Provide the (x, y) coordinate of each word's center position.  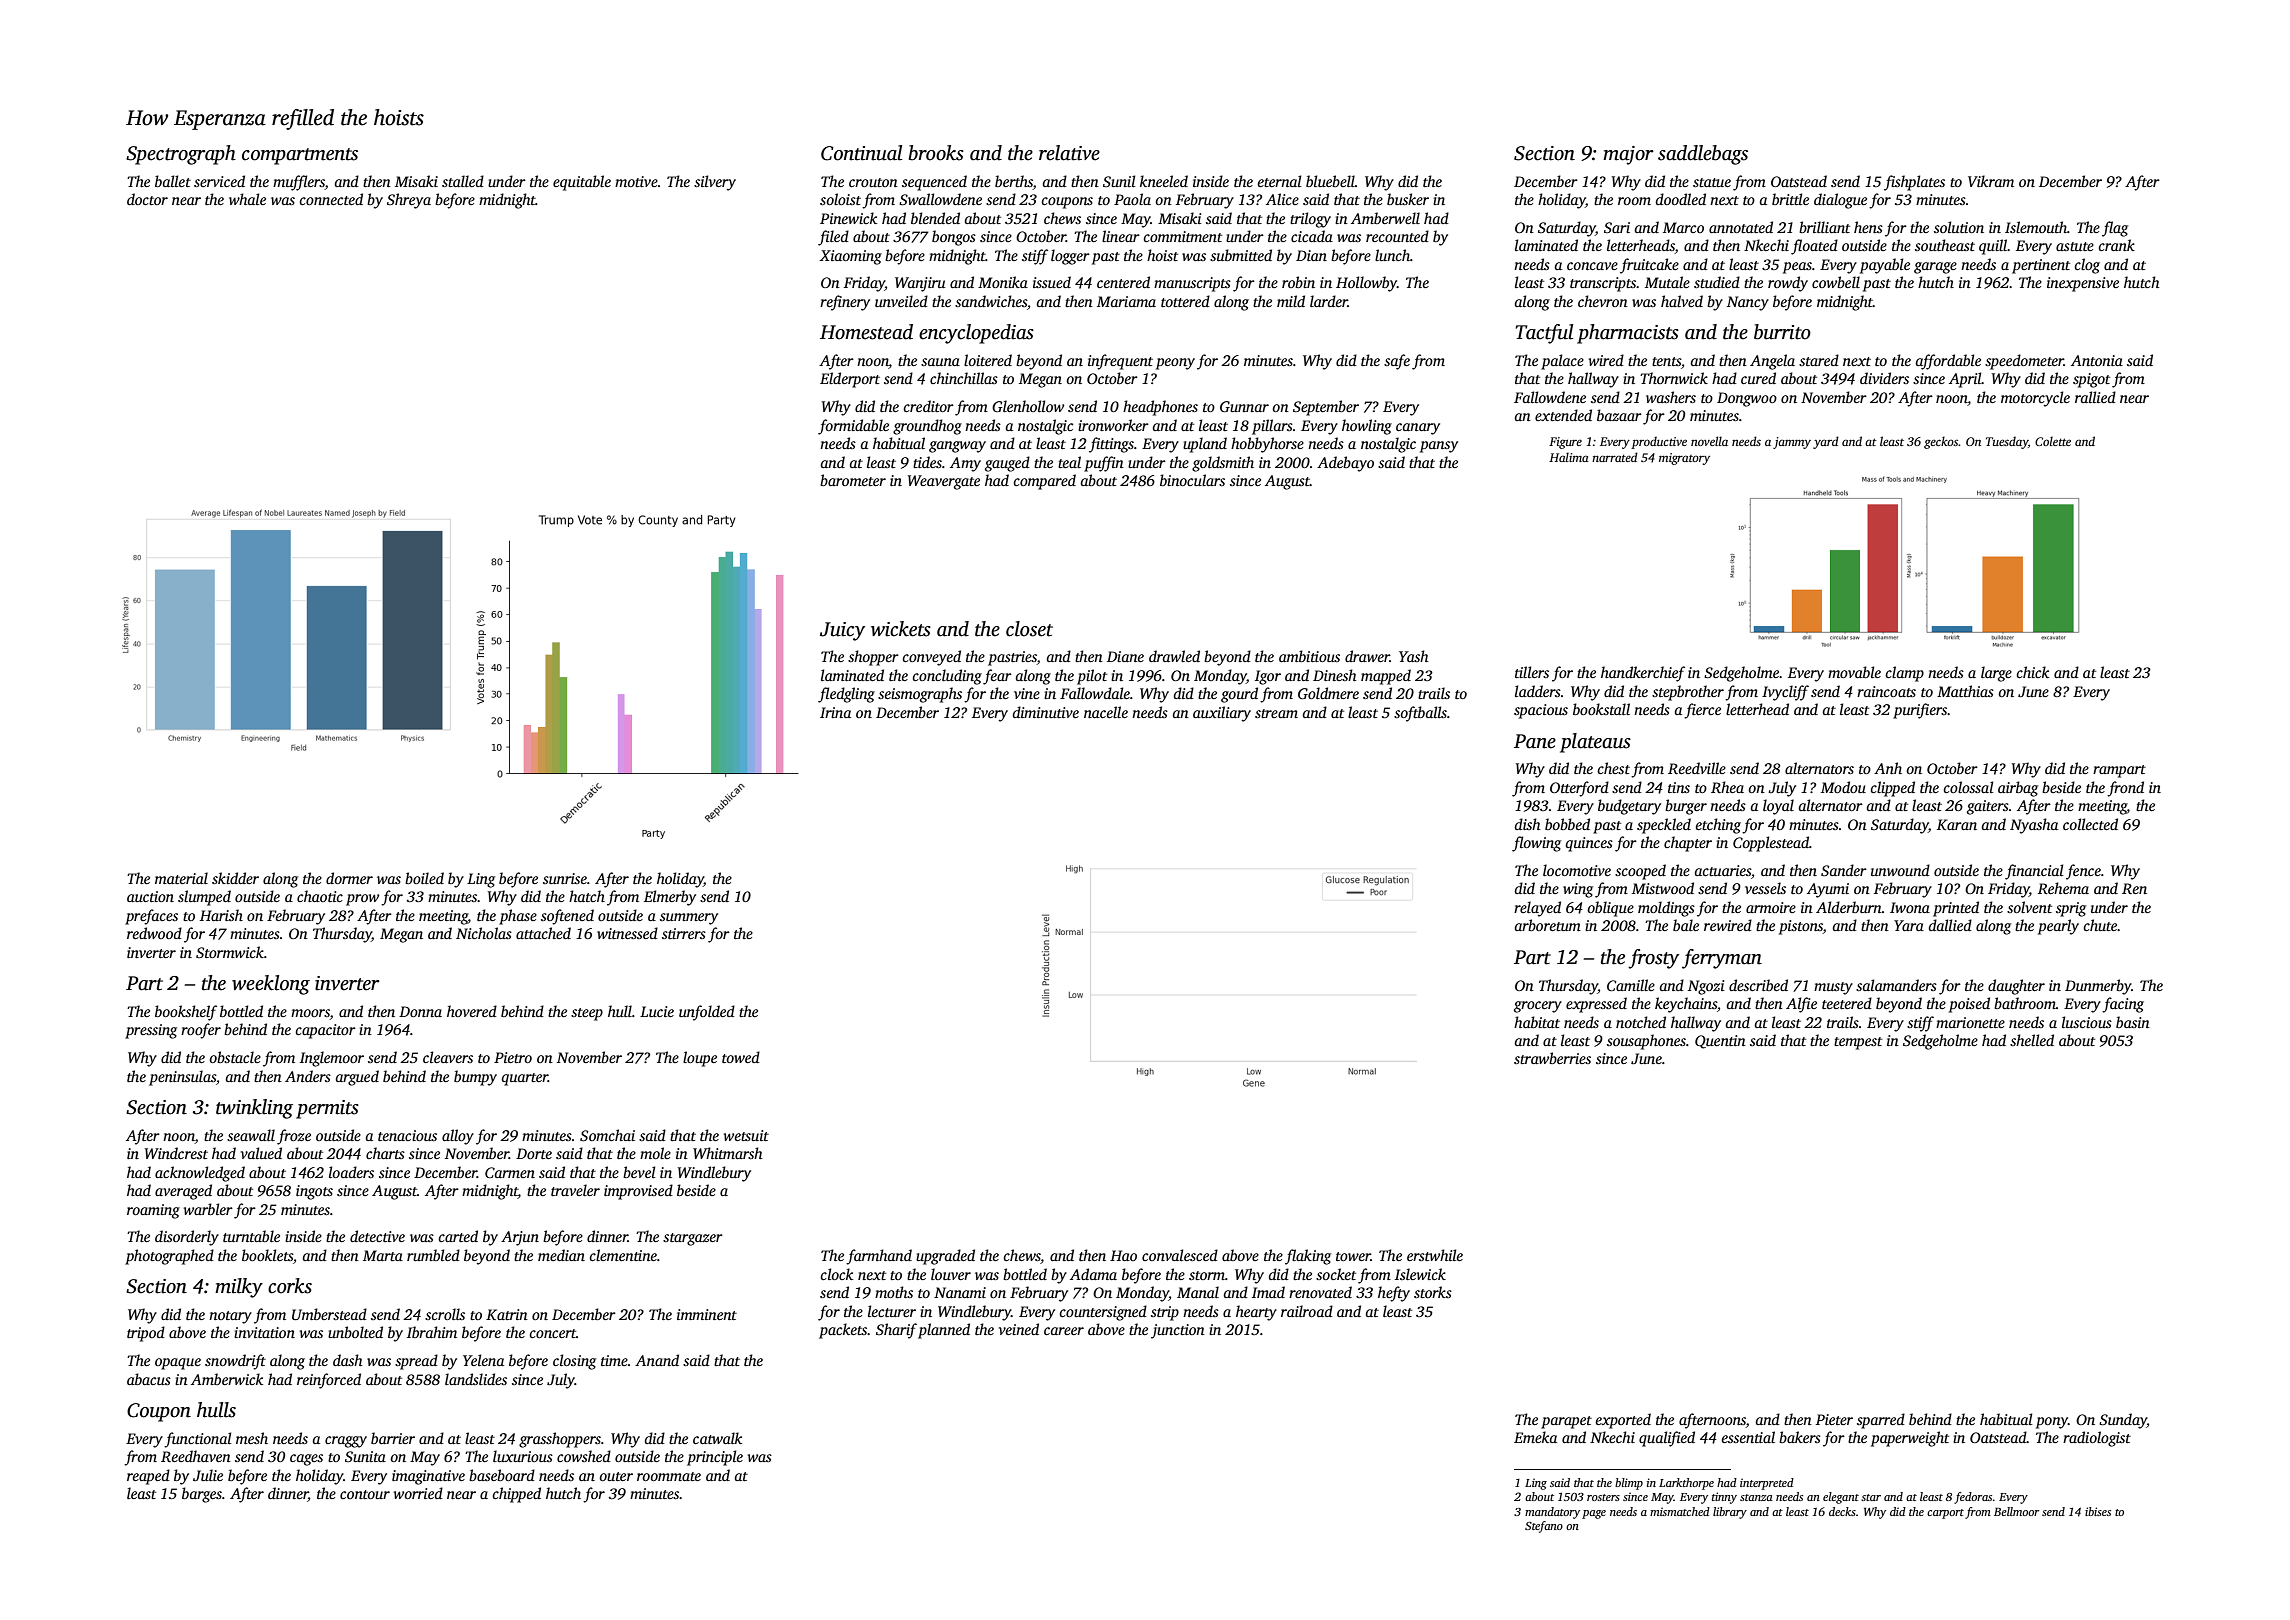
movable (1854, 672)
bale (1686, 925)
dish (1527, 824)
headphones (1160, 408)
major (1628, 155)
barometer (853, 480)
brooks (936, 153)
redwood (154, 933)
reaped (148, 1477)
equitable (582, 183)
